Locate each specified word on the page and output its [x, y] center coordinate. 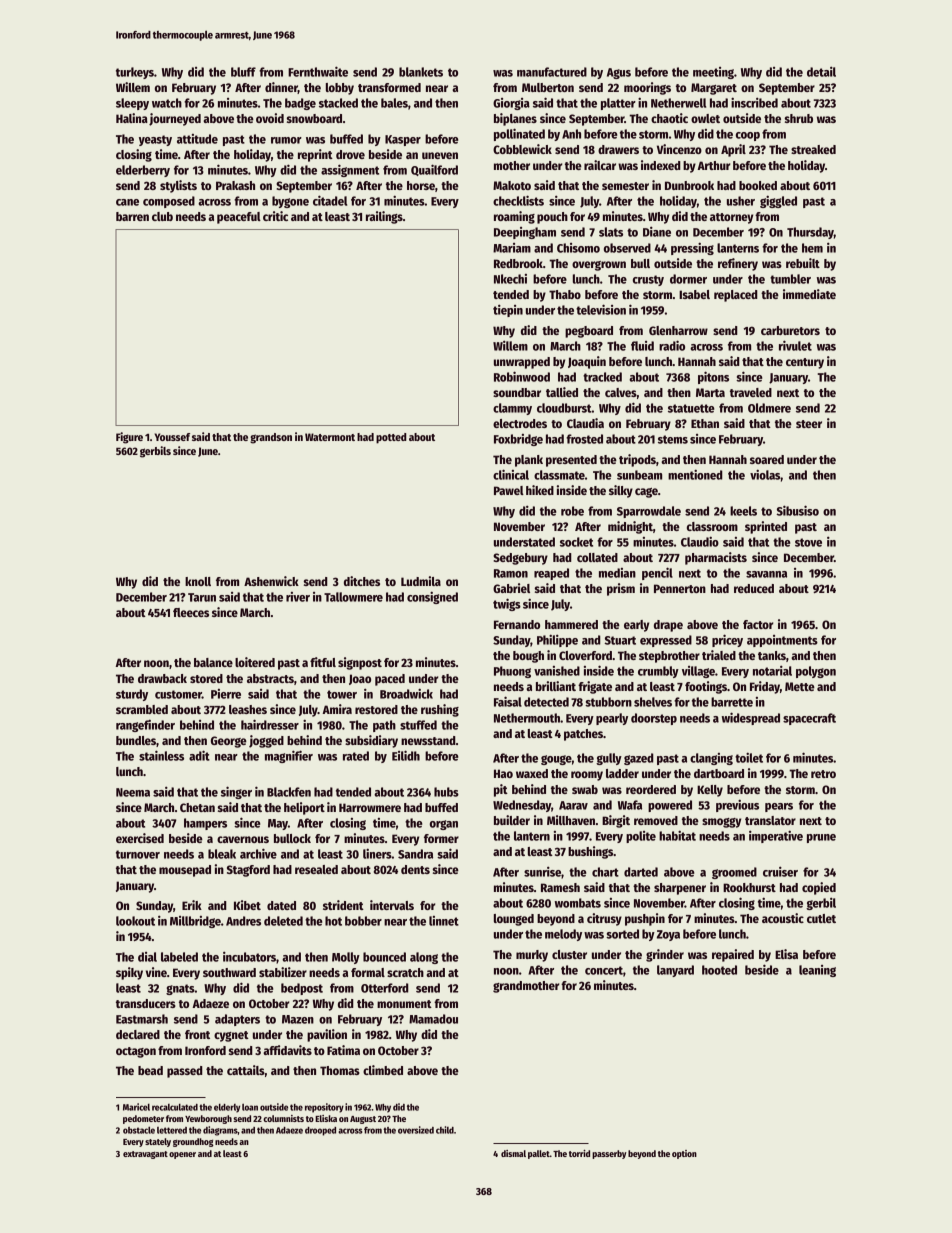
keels [743, 511]
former [441, 838]
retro [823, 774]
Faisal [508, 701]
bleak [222, 854]
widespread [751, 718]
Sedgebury [520, 559]
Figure [129, 438]
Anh [571, 134]
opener [182, 1155]
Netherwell [678, 103]
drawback [162, 678]
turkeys [135, 73]
